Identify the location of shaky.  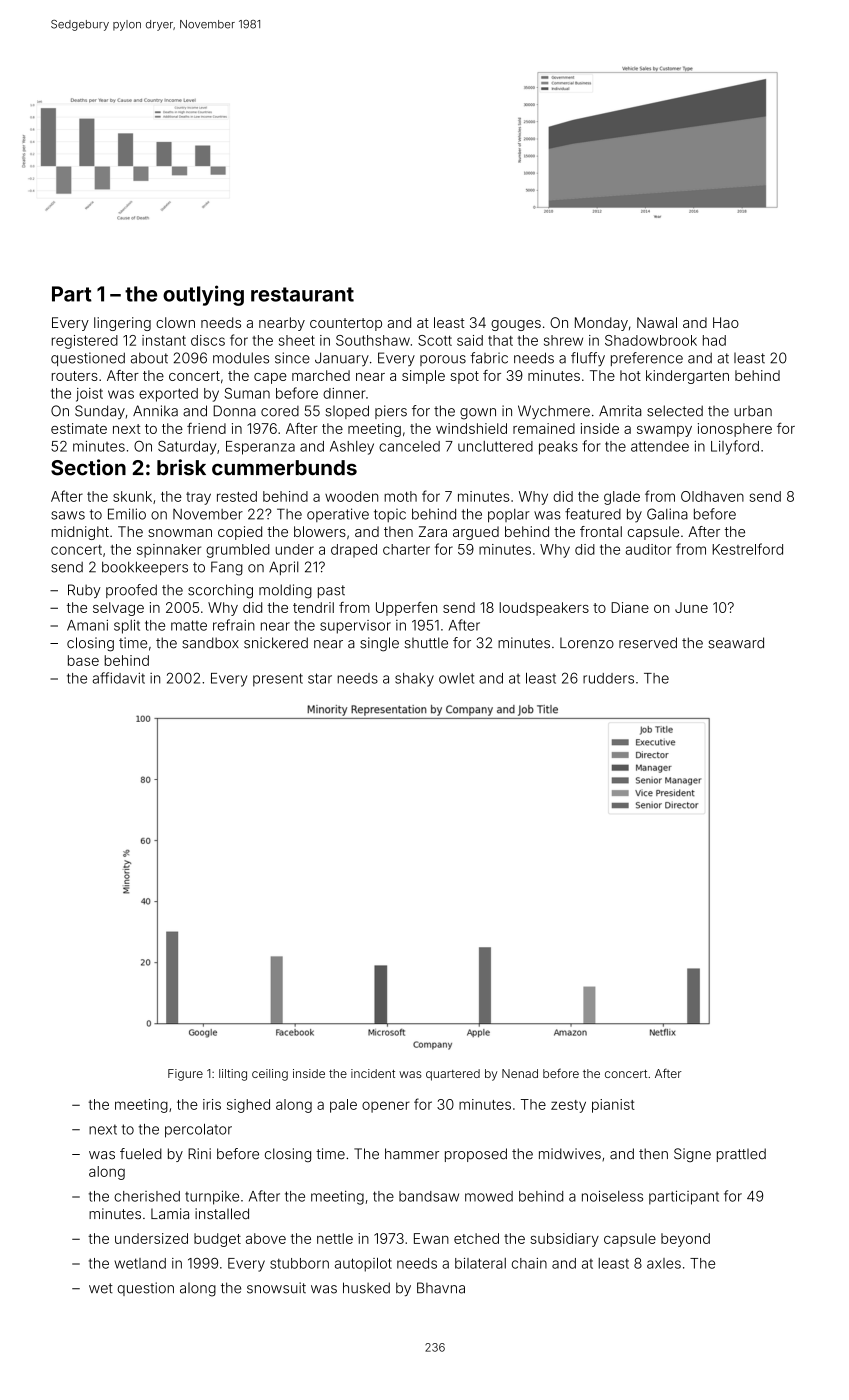
(414, 680).
